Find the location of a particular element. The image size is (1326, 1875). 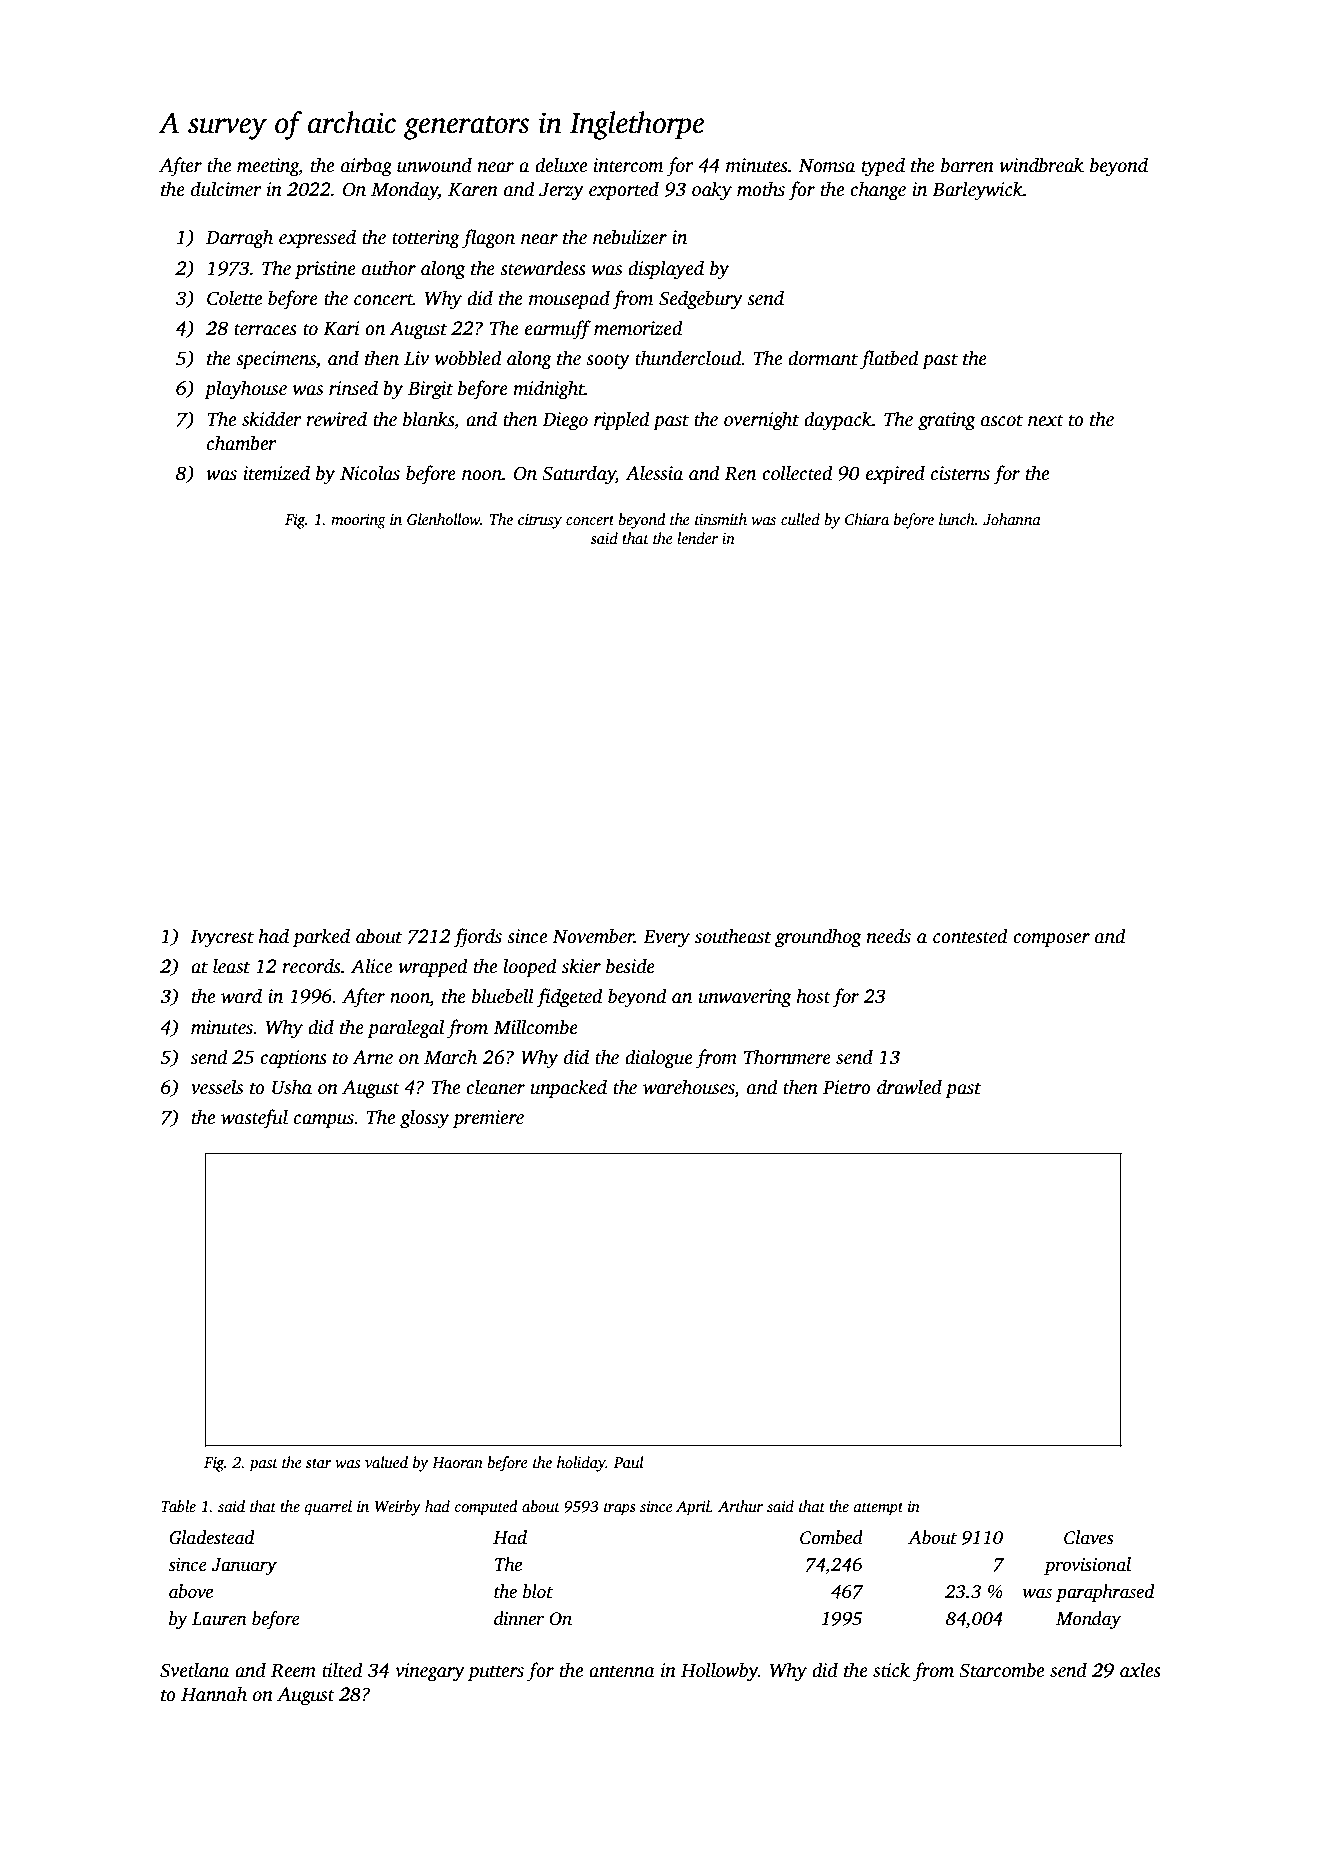

unpacked is located at coordinates (568, 1089).
